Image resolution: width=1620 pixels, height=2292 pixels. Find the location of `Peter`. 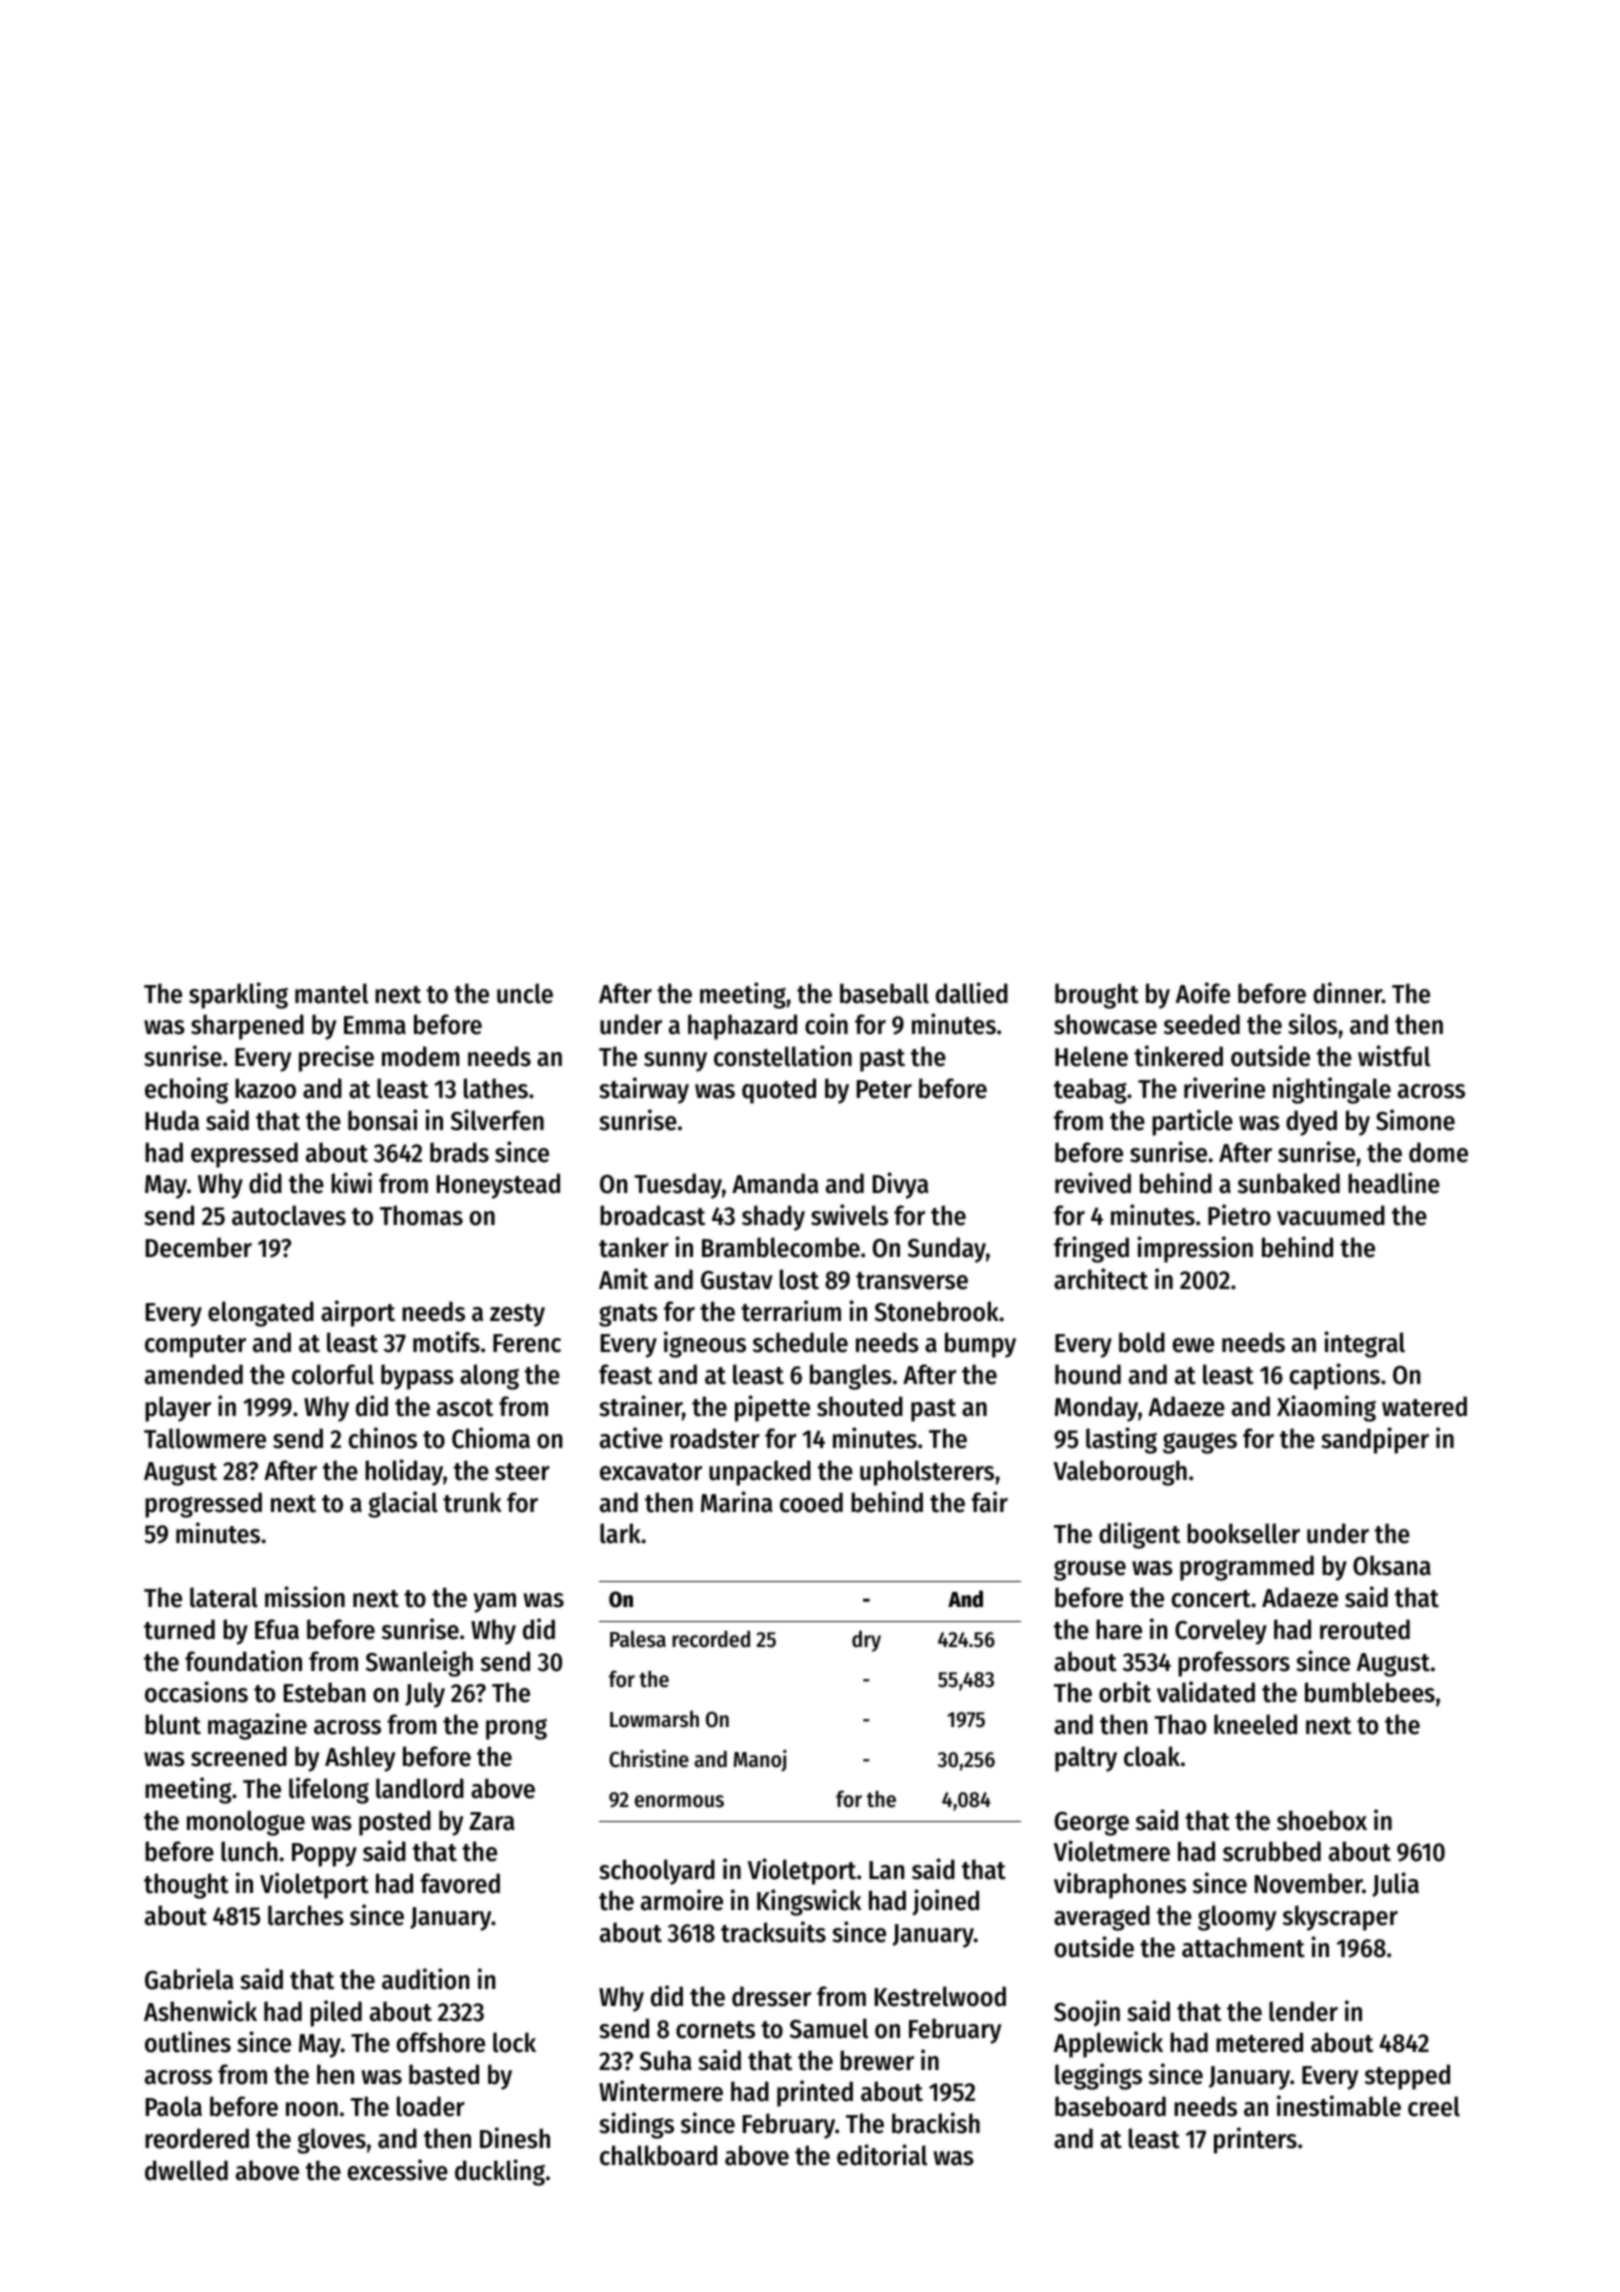

Peter is located at coordinates (884, 1089).
